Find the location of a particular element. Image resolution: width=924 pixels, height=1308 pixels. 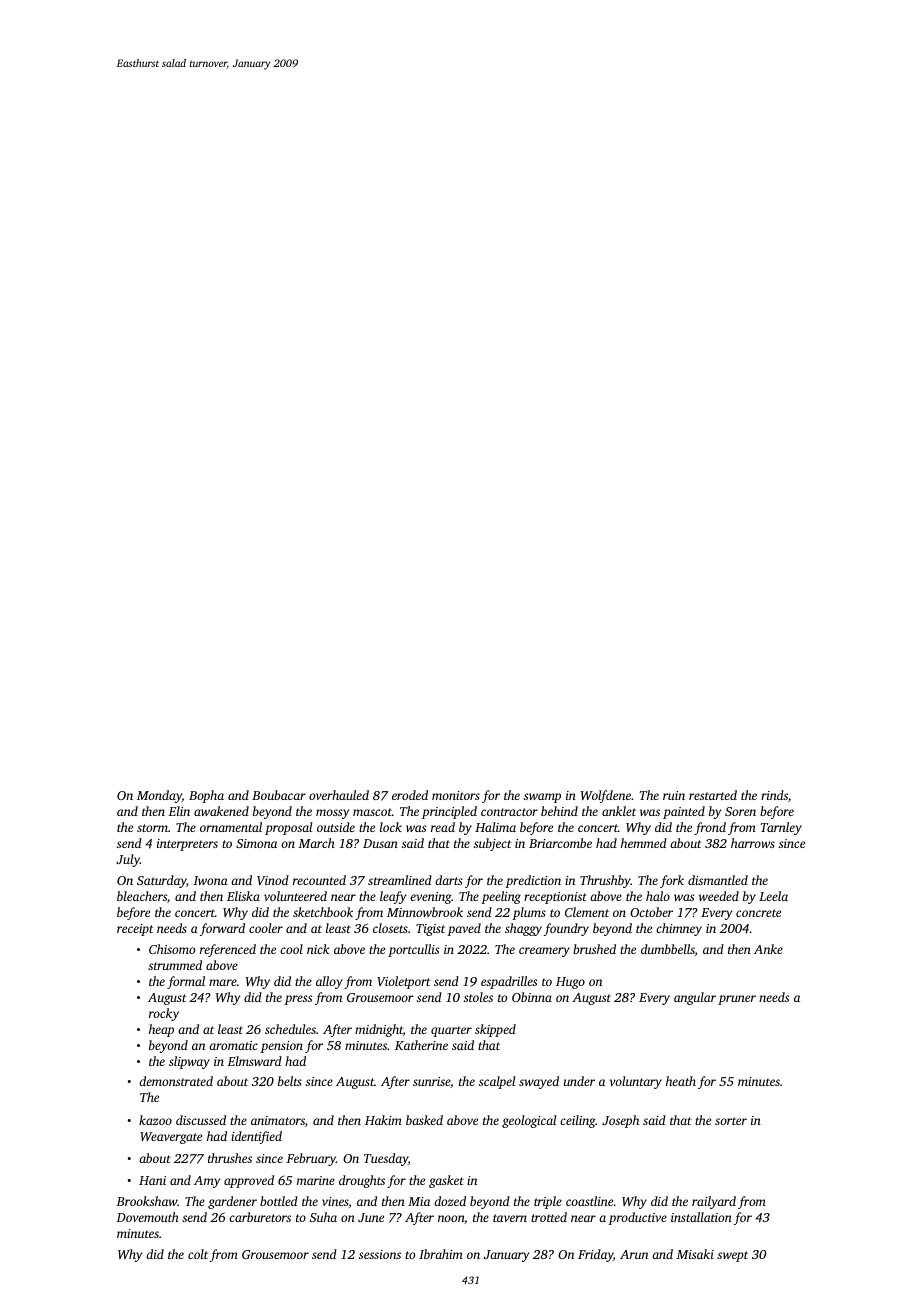

Obinna is located at coordinates (532, 997).
